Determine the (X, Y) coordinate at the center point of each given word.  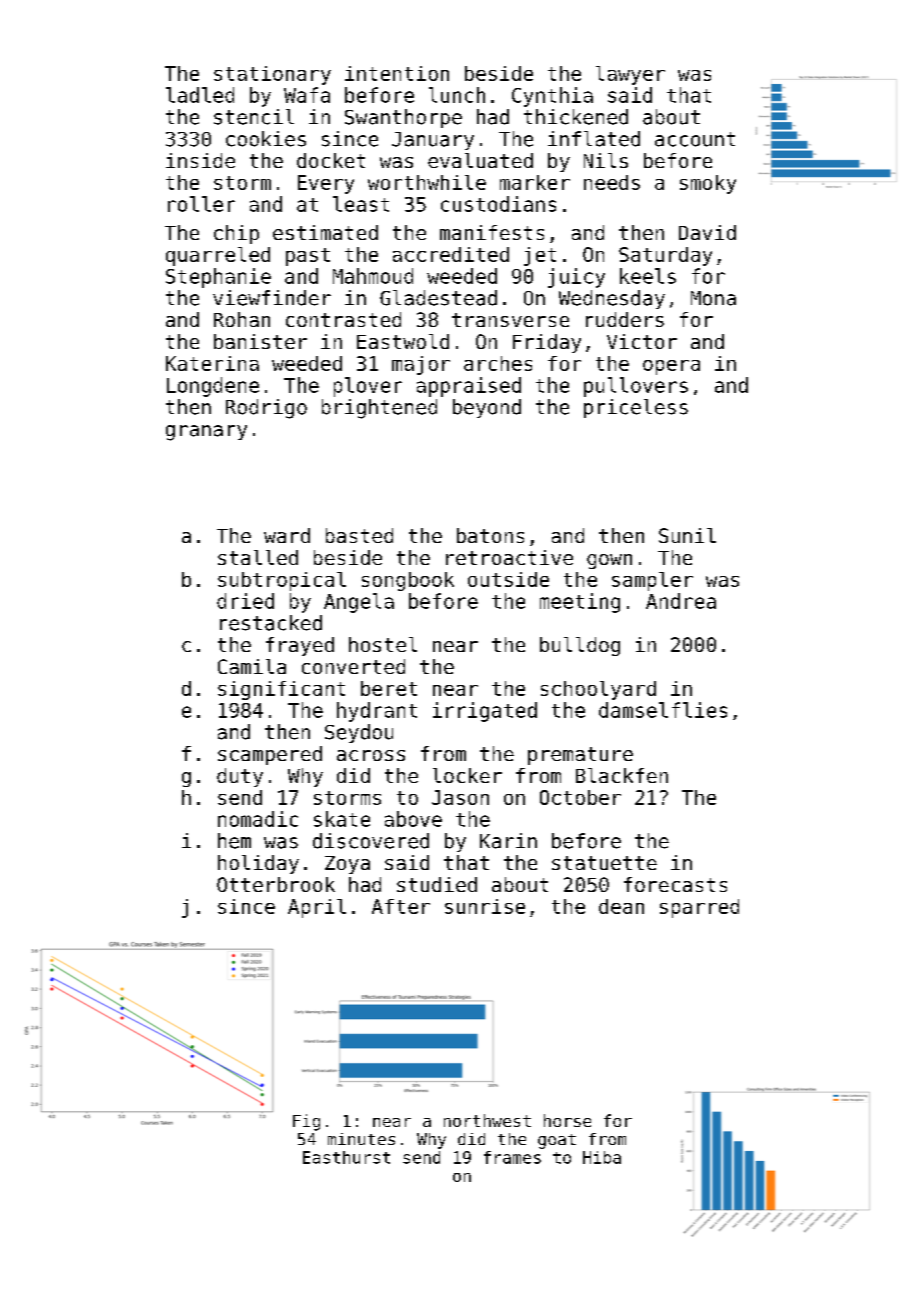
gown (609, 561)
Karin (508, 841)
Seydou (359, 733)
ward (287, 535)
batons (490, 535)
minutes (361, 1139)
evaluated (480, 160)
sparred (699, 908)
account (695, 139)
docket (331, 160)
